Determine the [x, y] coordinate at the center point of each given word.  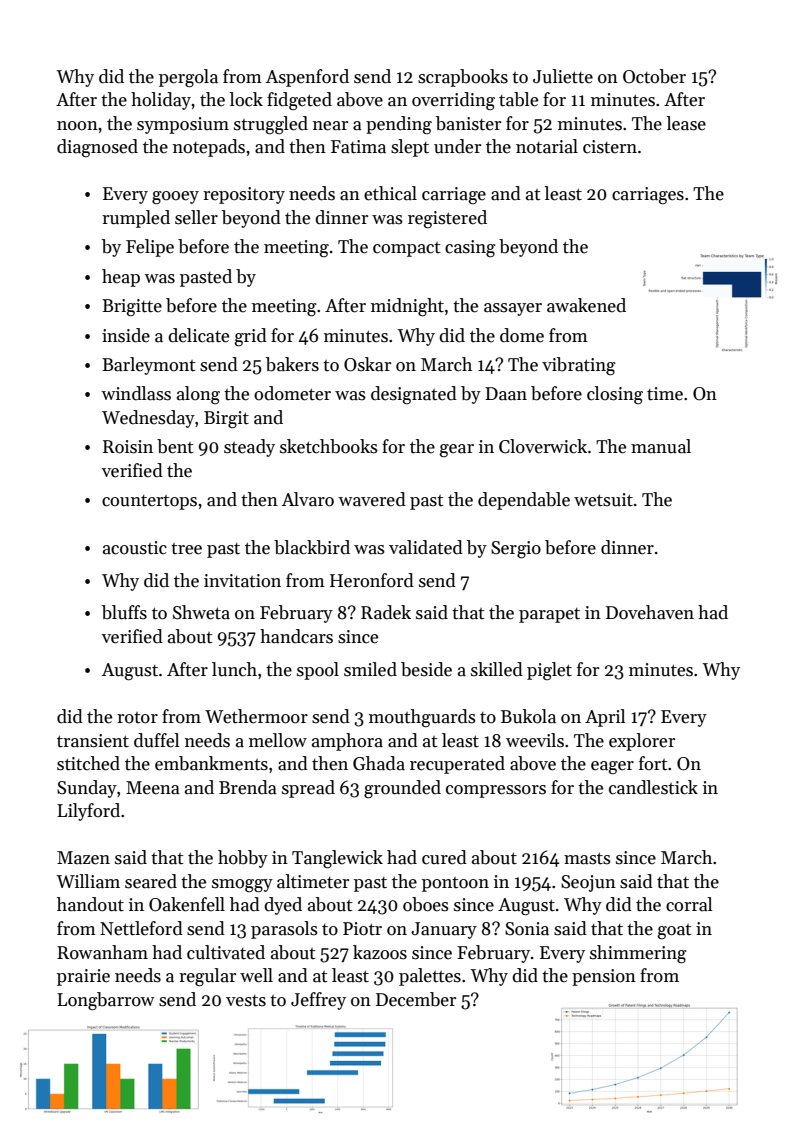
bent [175, 446]
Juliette [563, 76]
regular [207, 977]
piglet [549, 671]
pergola [188, 78]
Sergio [516, 550]
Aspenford [307, 78]
